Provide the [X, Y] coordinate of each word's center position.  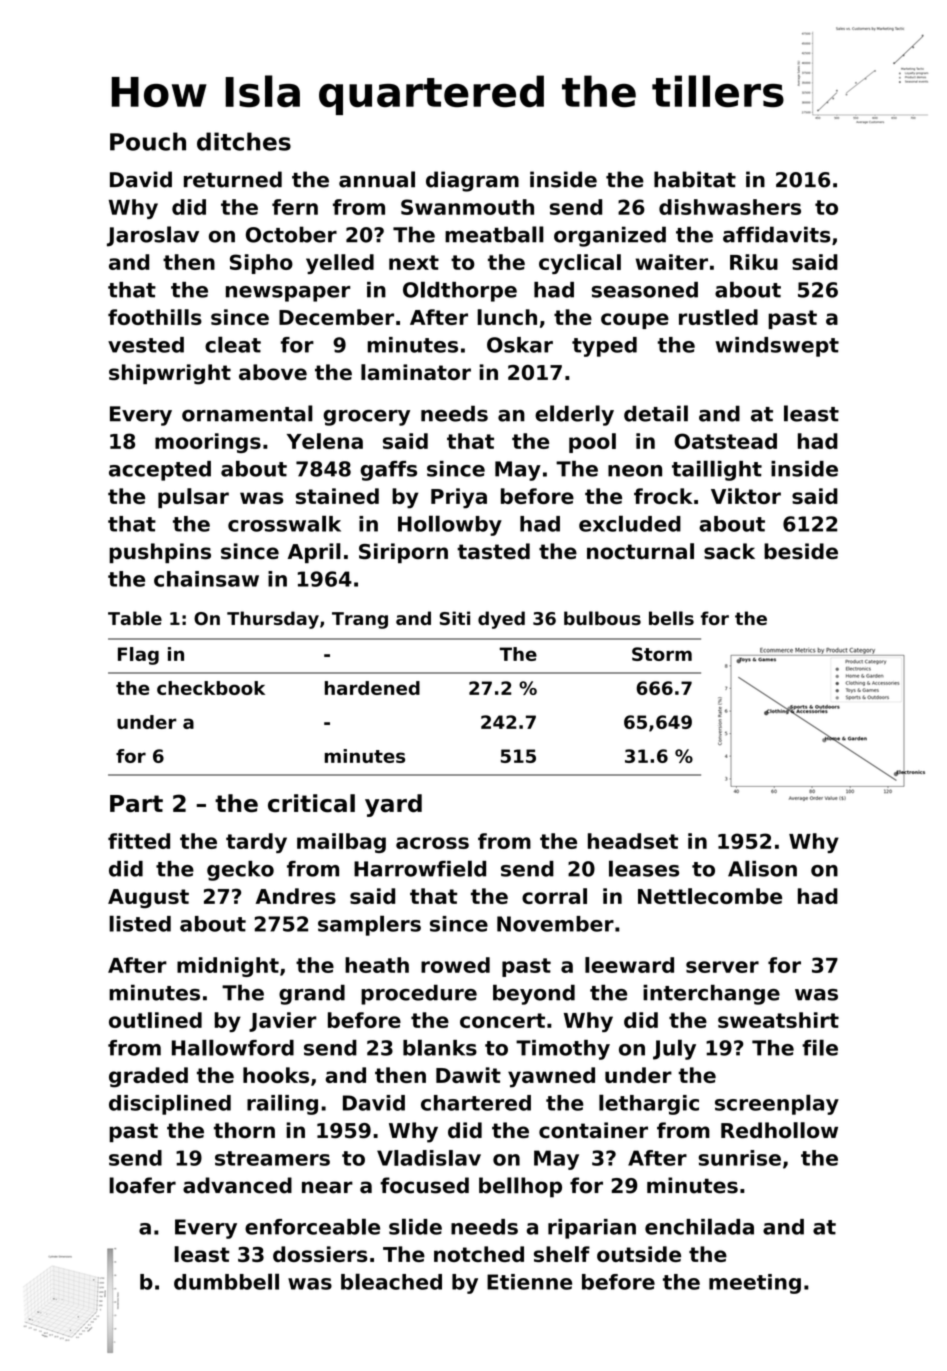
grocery [366, 418]
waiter [671, 262]
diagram [472, 181]
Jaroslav [153, 236]
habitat [695, 179]
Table [135, 618]
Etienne [529, 1282]
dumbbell [226, 1281]
